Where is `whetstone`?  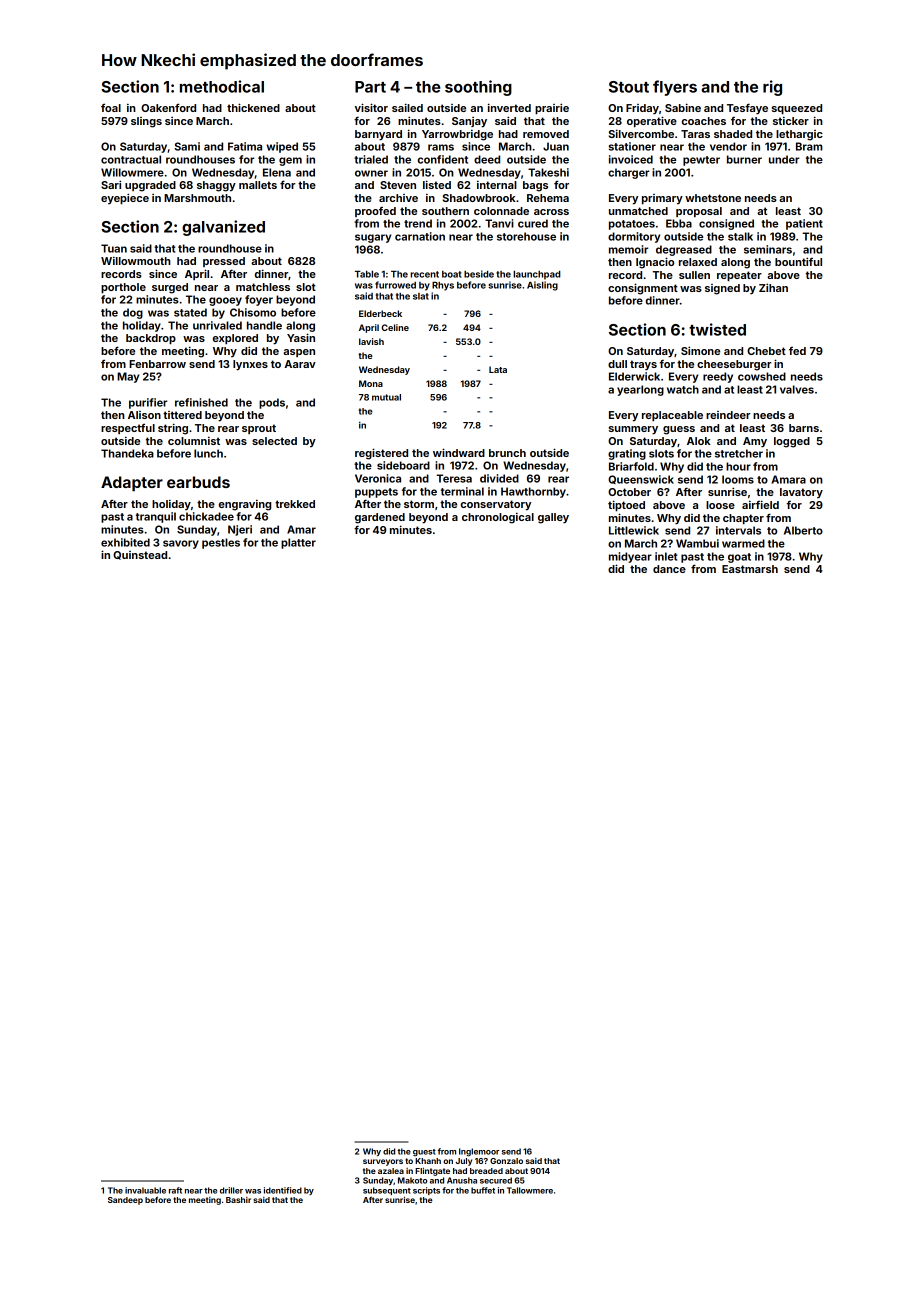 whetstone is located at coordinates (713, 198).
